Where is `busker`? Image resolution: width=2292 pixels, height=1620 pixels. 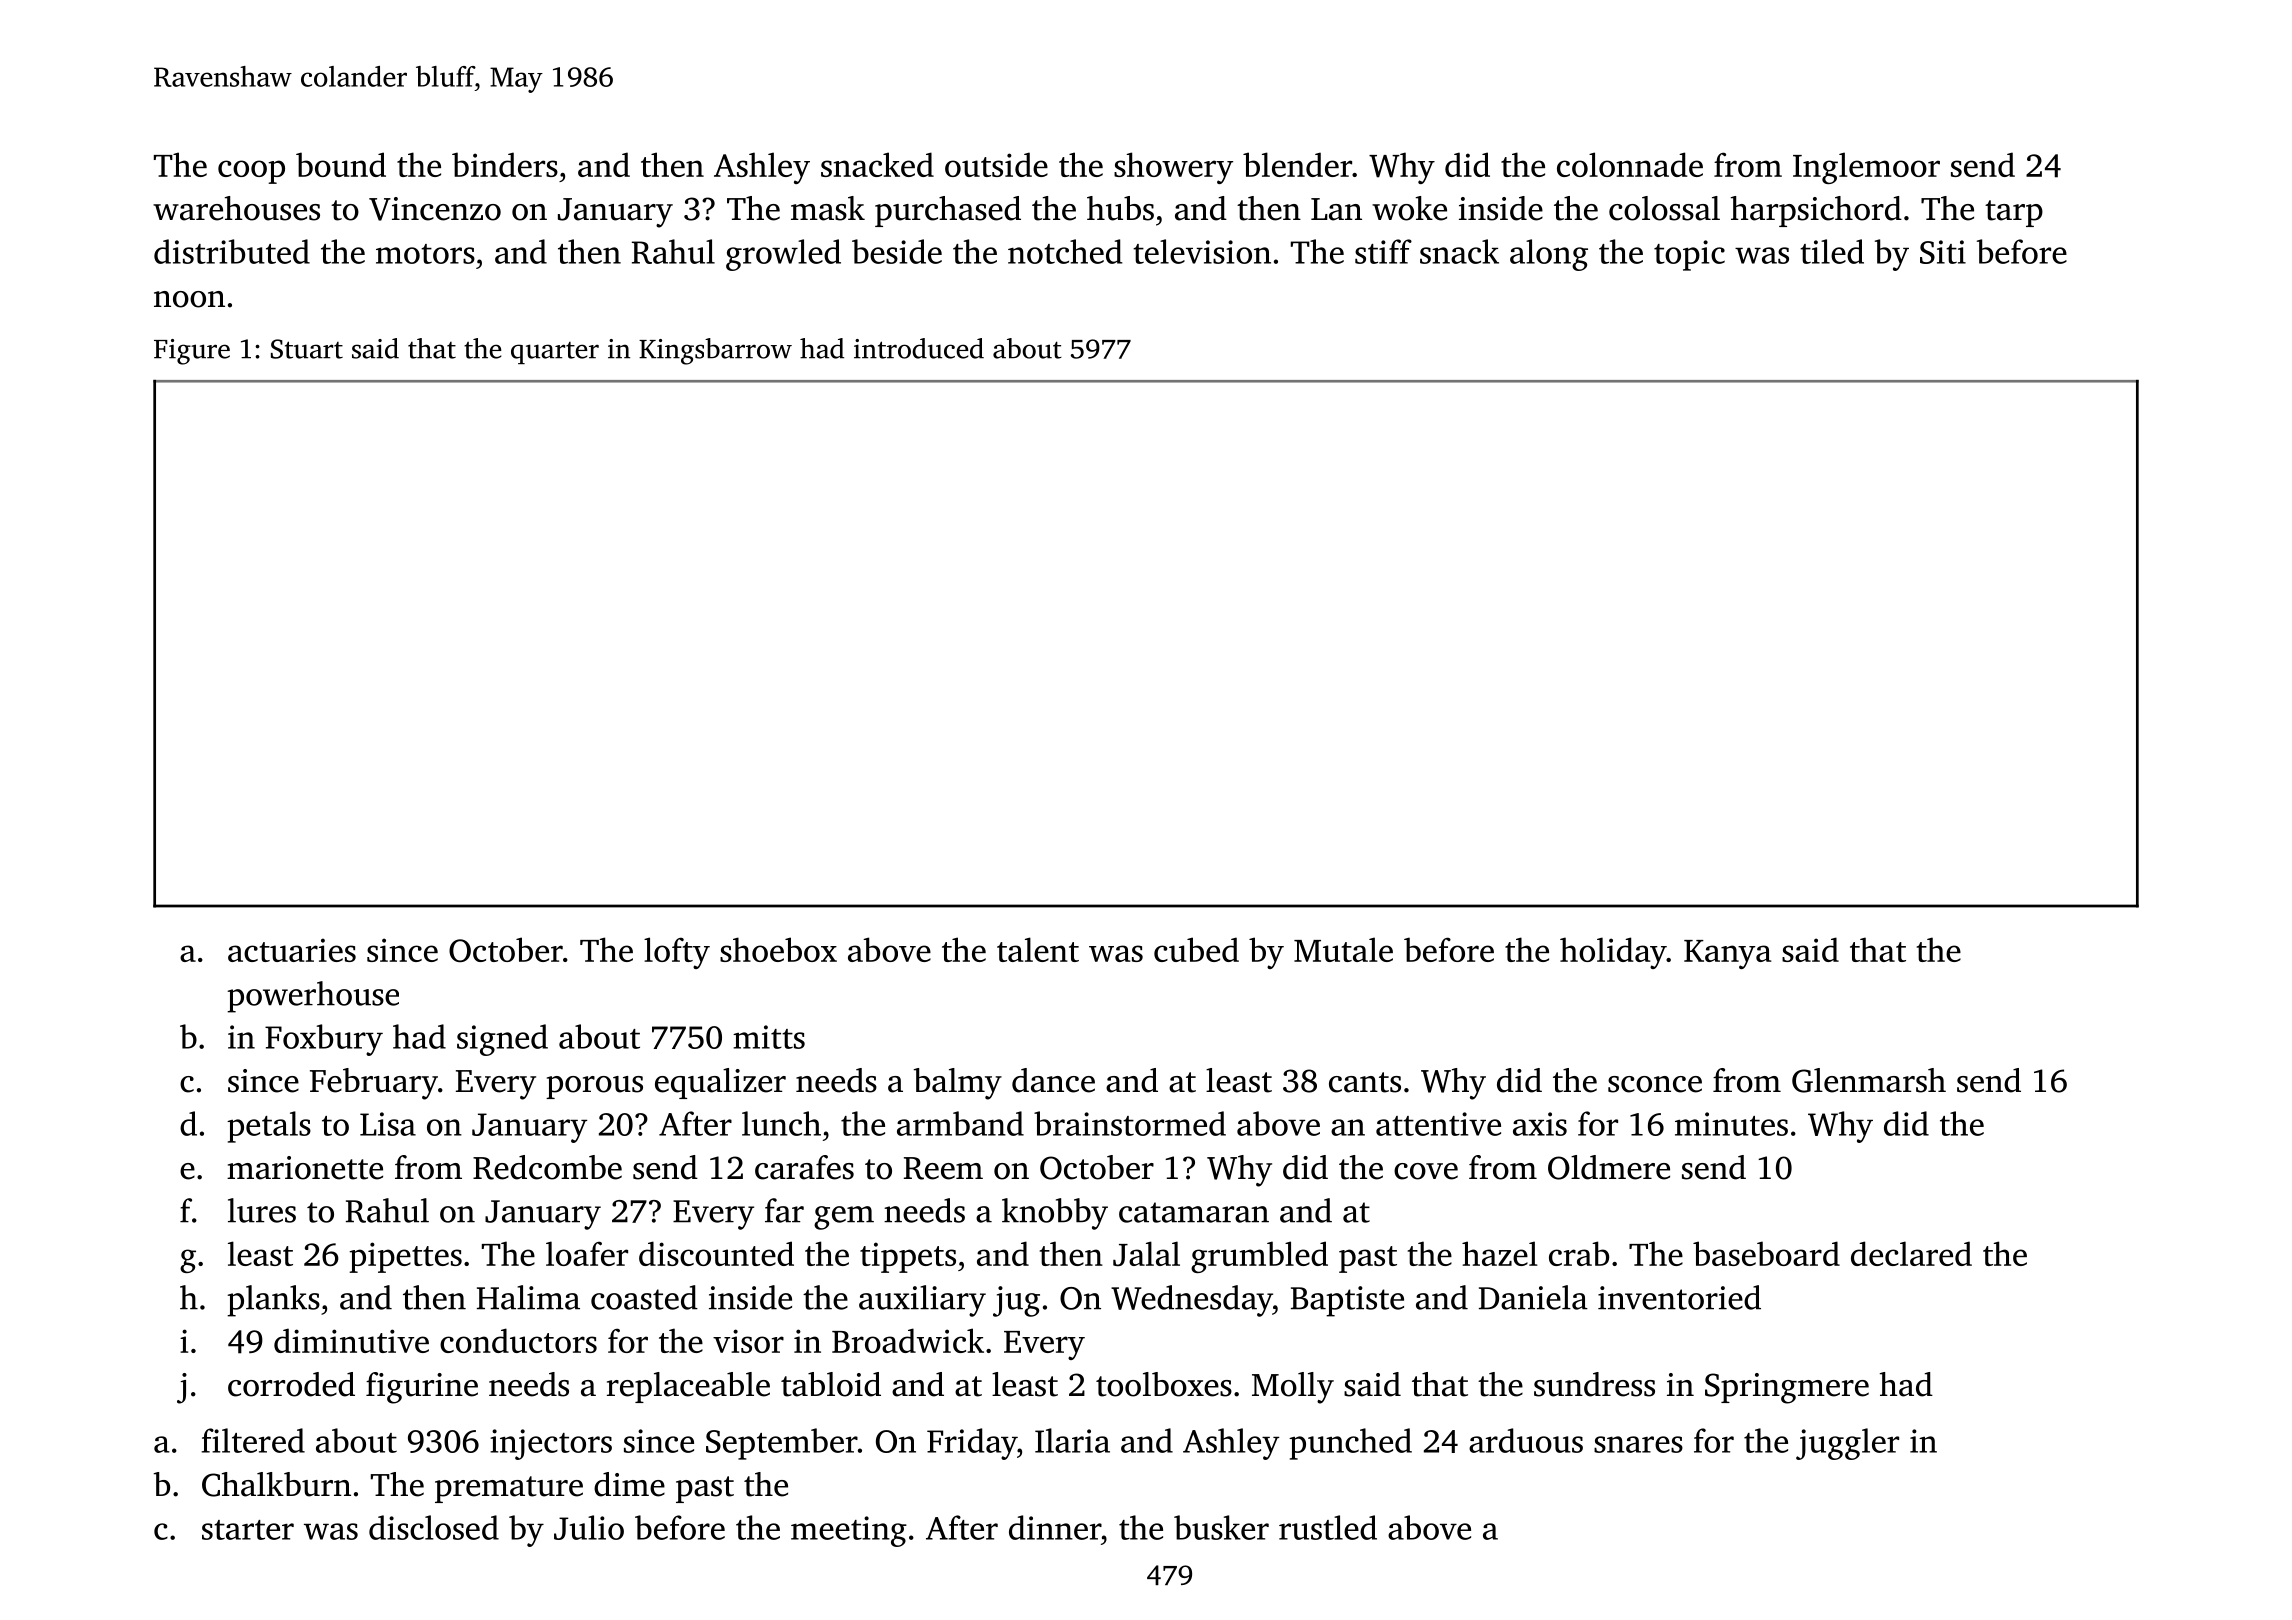 busker is located at coordinates (1221, 1527).
